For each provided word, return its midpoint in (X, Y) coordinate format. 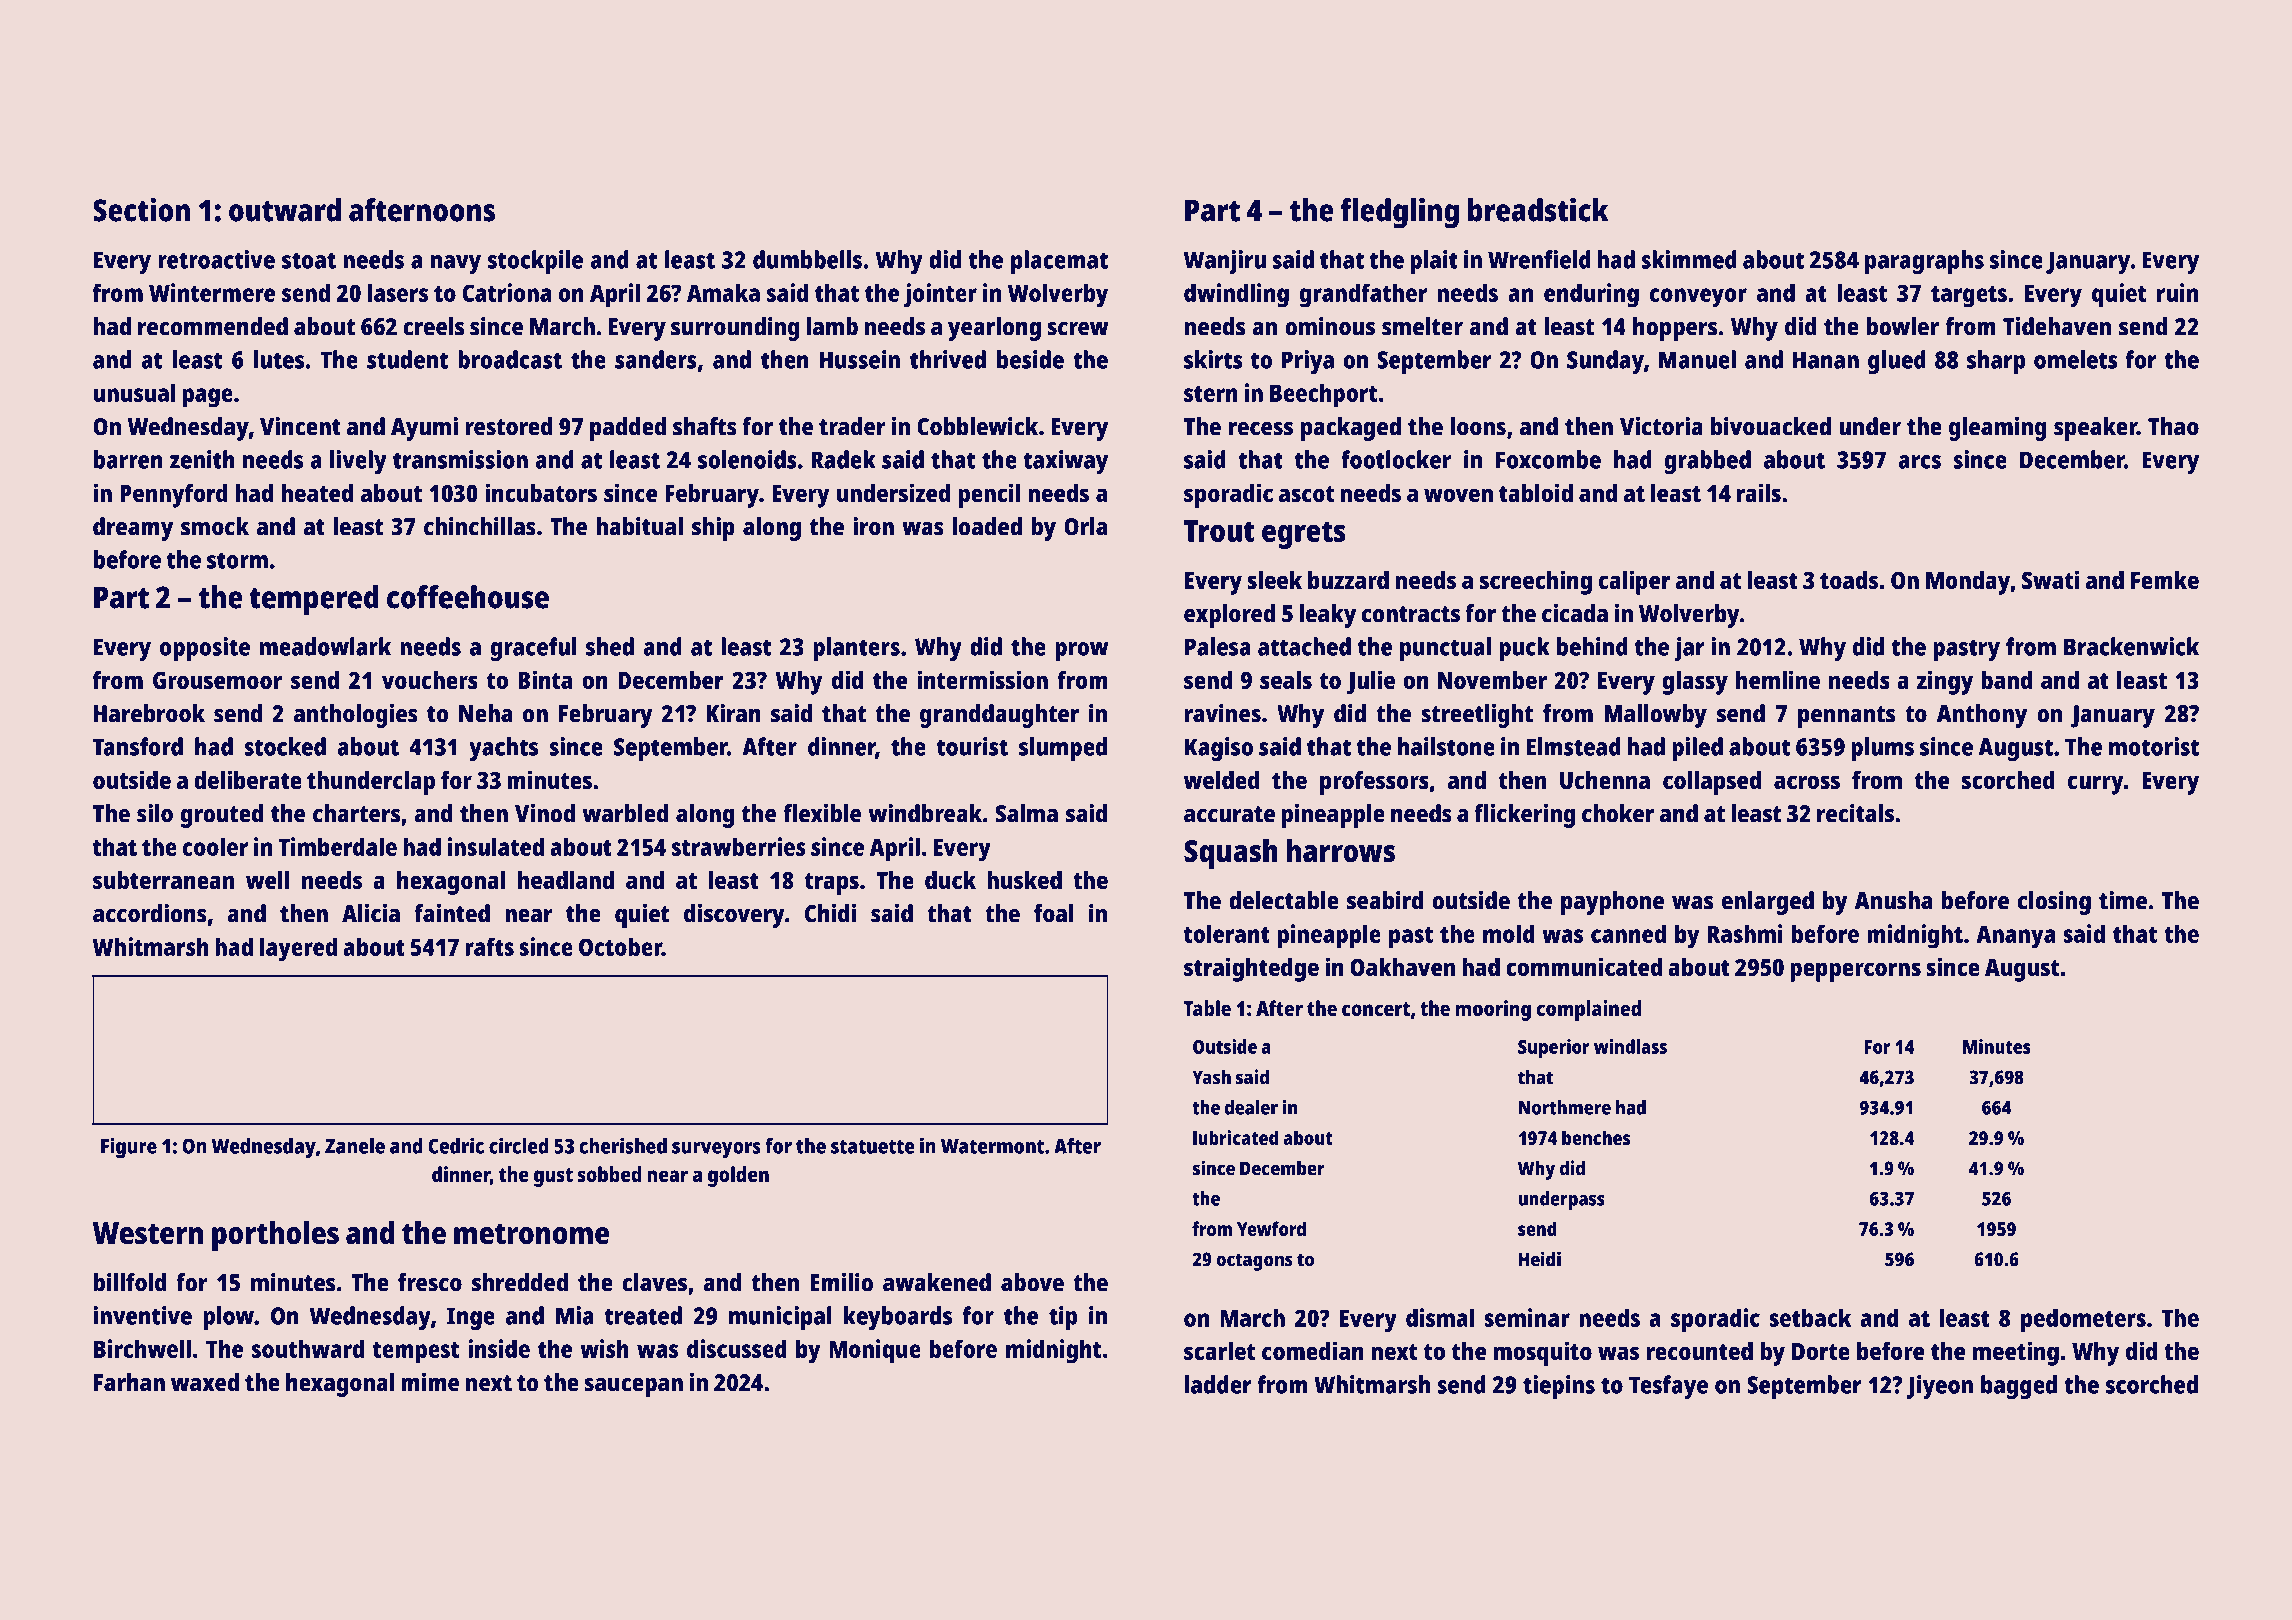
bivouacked (1771, 426)
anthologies (356, 716)
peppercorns (1855, 972)
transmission (460, 459)
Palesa (1218, 646)
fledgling (1399, 213)
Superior (1554, 1049)
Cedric (456, 1145)
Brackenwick (2131, 646)
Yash (1211, 1077)
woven (1458, 495)
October (620, 946)
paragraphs (1924, 262)
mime (430, 1382)
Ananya (2015, 937)
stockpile (535, 262)
